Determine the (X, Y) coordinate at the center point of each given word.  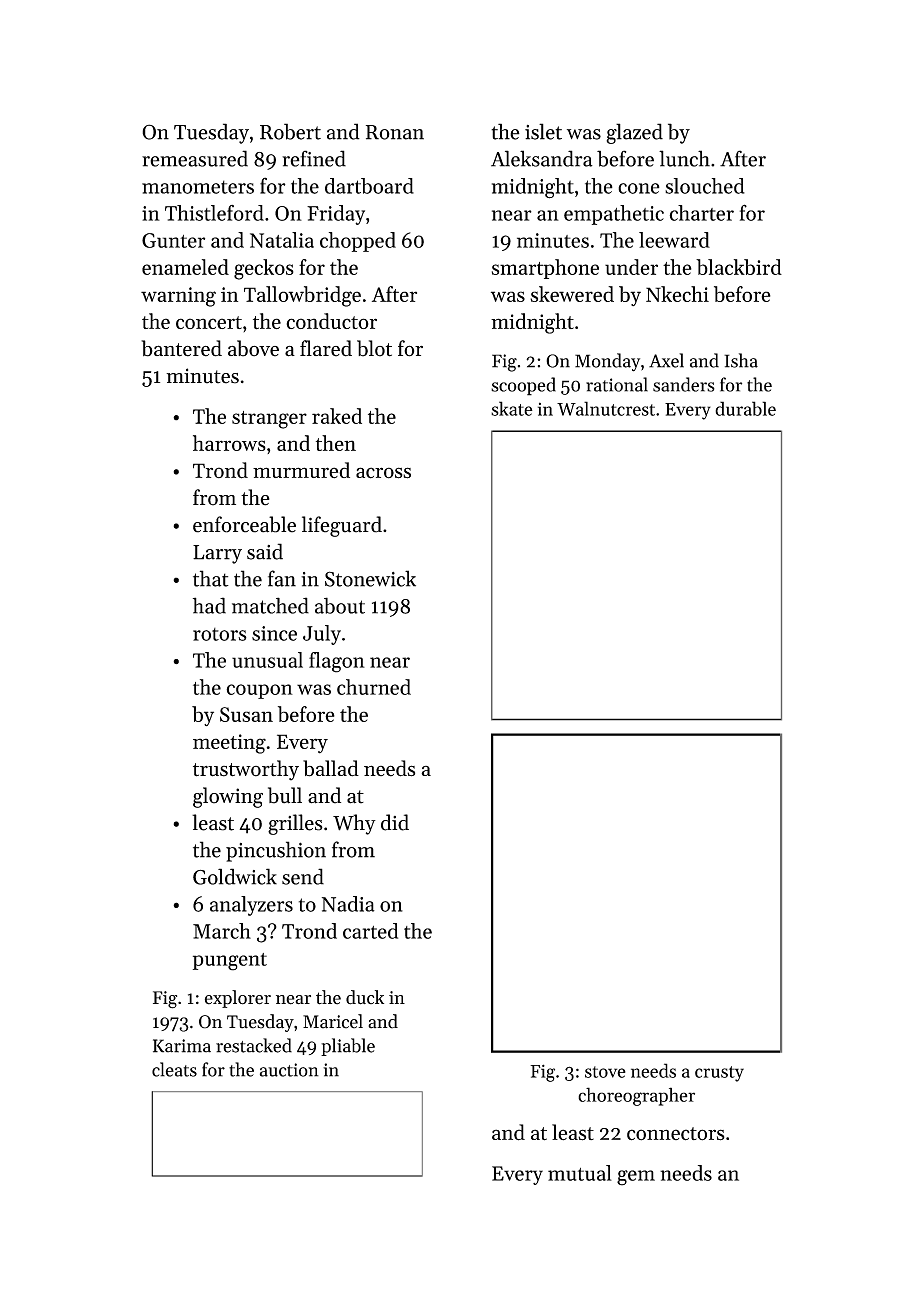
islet (543, 131)
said (265, 551)
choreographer (636, 1096)
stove (605, 1072)
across (383, 473)
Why (354, 824)
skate (512, 408)
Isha (741, 360)
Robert (290, 131)
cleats (174, 1069)
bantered (181, 348)
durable (745, 408)
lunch (684, 158)
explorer (238, 999)
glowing (228, 797)
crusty (719, 1074)
